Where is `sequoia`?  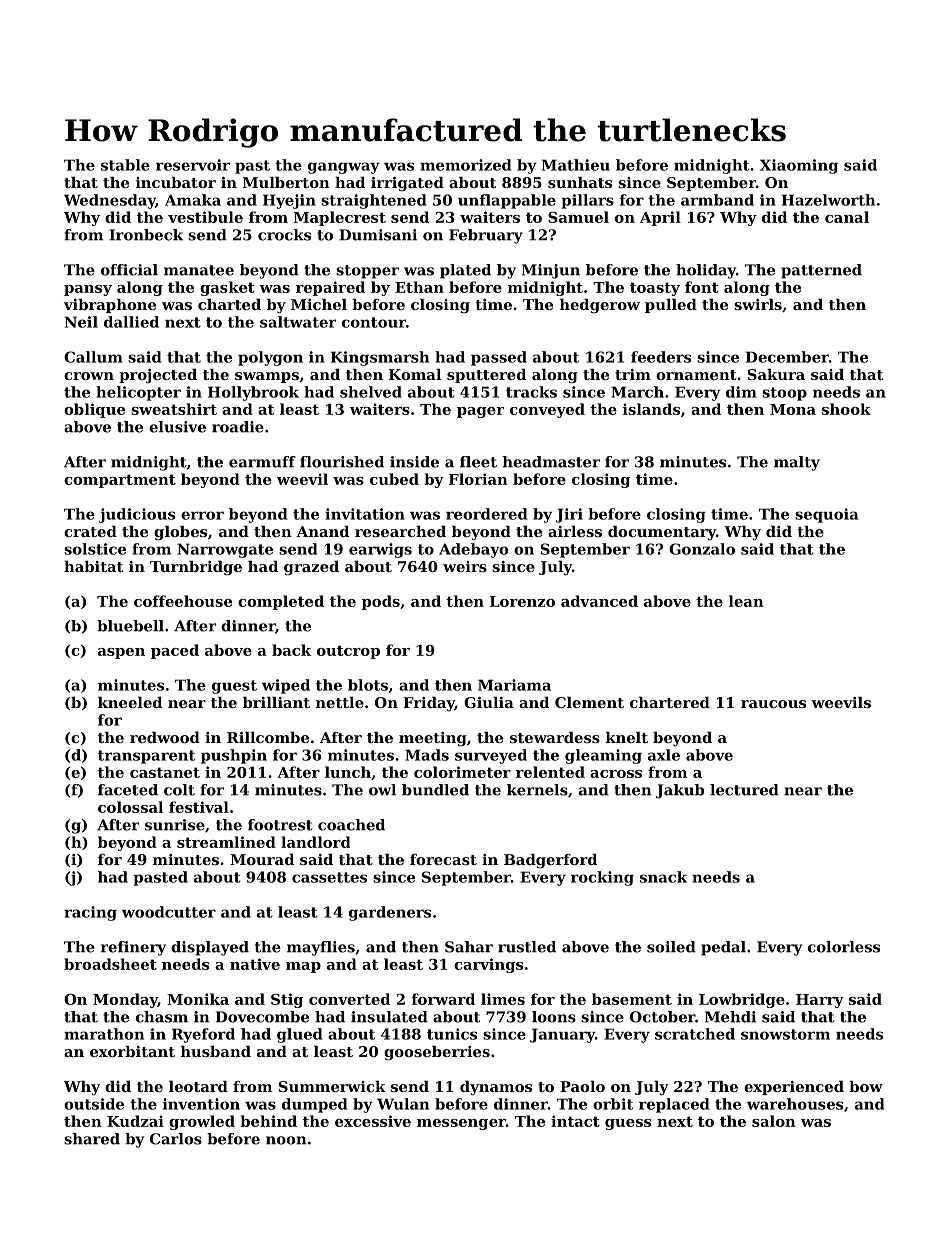
sequoia is located at coordinates (826, 515).
